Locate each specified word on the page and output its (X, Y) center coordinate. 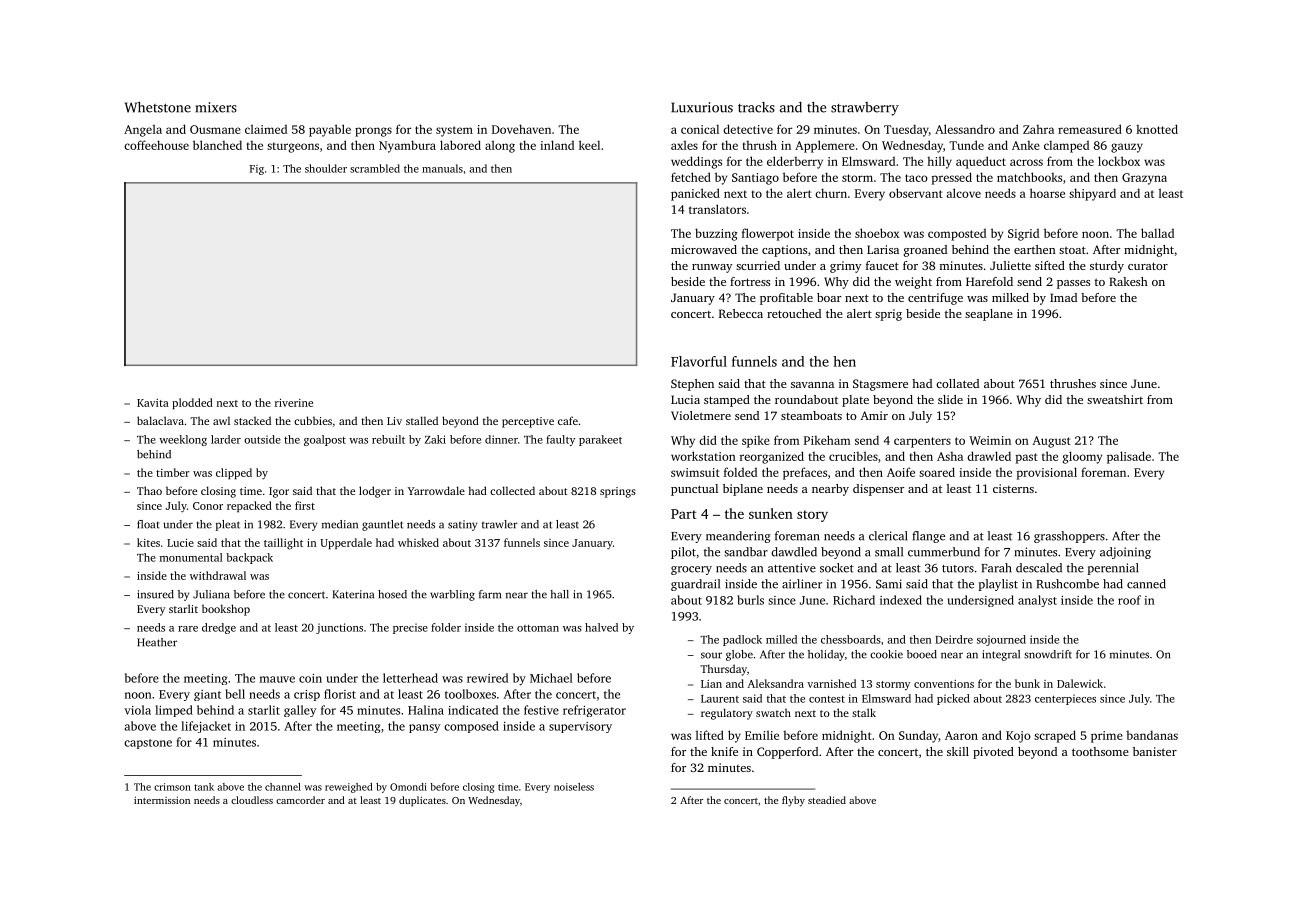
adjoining (1125, 553)
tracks (756, 107)
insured (155, 594)
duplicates (422, 801)
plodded (192, 403)
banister (1155, 751)
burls (751, 600)
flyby (793, 801)
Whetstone (158, 107)
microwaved (704, 249)
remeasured (1090, 129)
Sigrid (1023, 234)
